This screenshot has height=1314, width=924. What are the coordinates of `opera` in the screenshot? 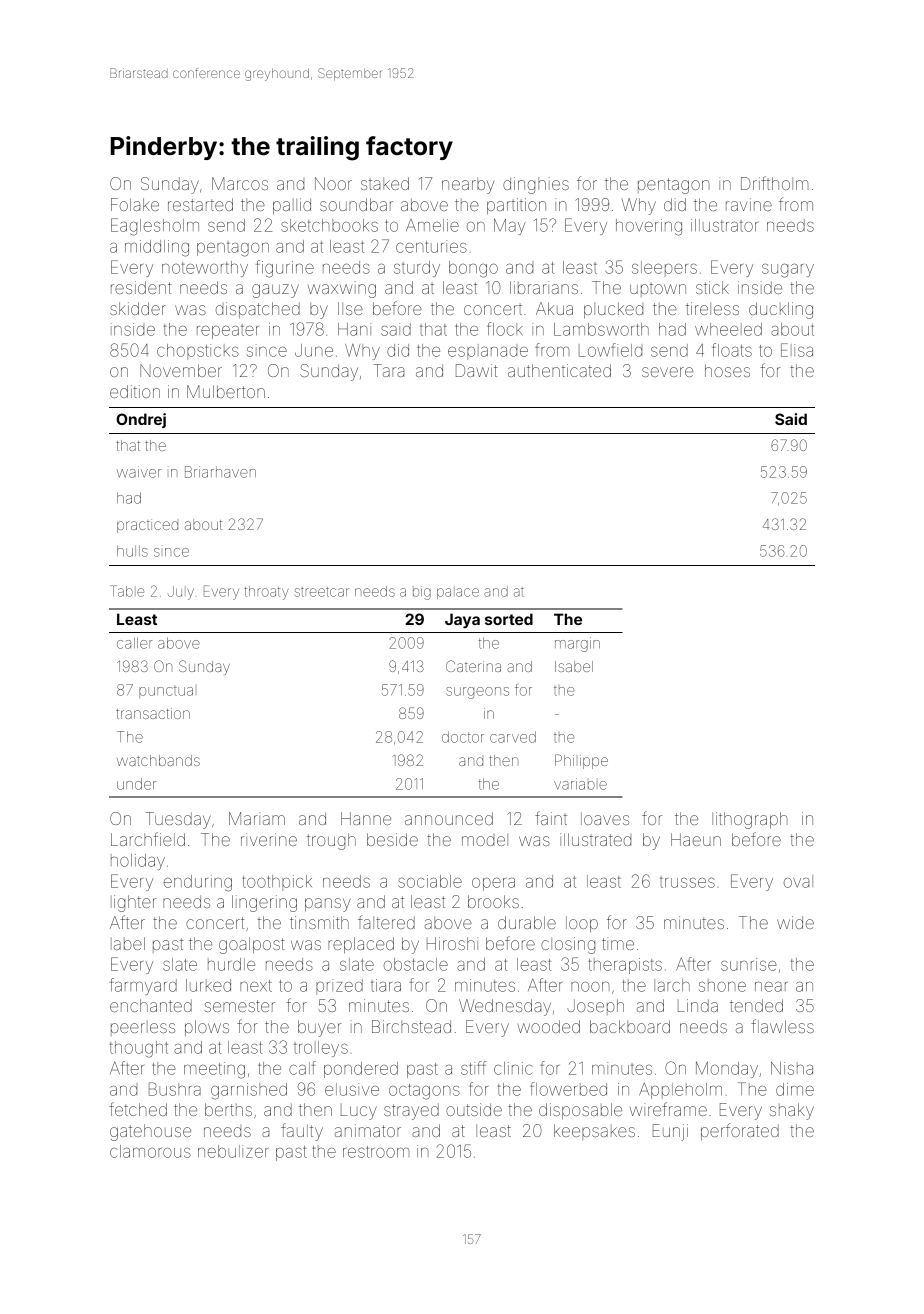 It's located at (493, 884).
